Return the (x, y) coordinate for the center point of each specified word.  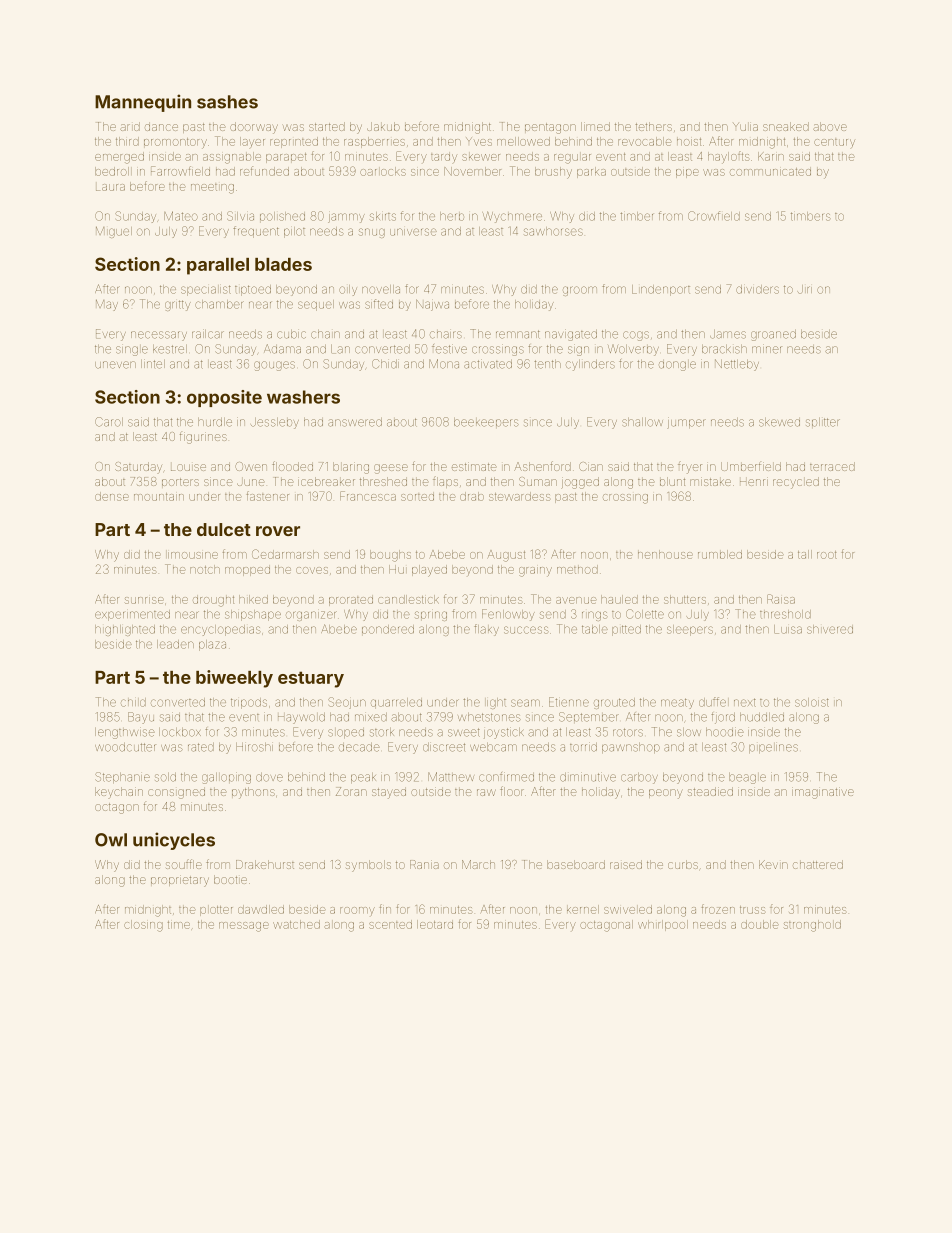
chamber (219, 304)
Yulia (745, 127)
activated (488, 364)
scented (390, 924)
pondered (388, 629)
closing (143, 926)
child (133, 702)
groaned (773, 335)
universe (413, 232)
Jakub (383, 126)
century (834, 143)
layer (252, 142)
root (827, 555)
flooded (292, 466)
